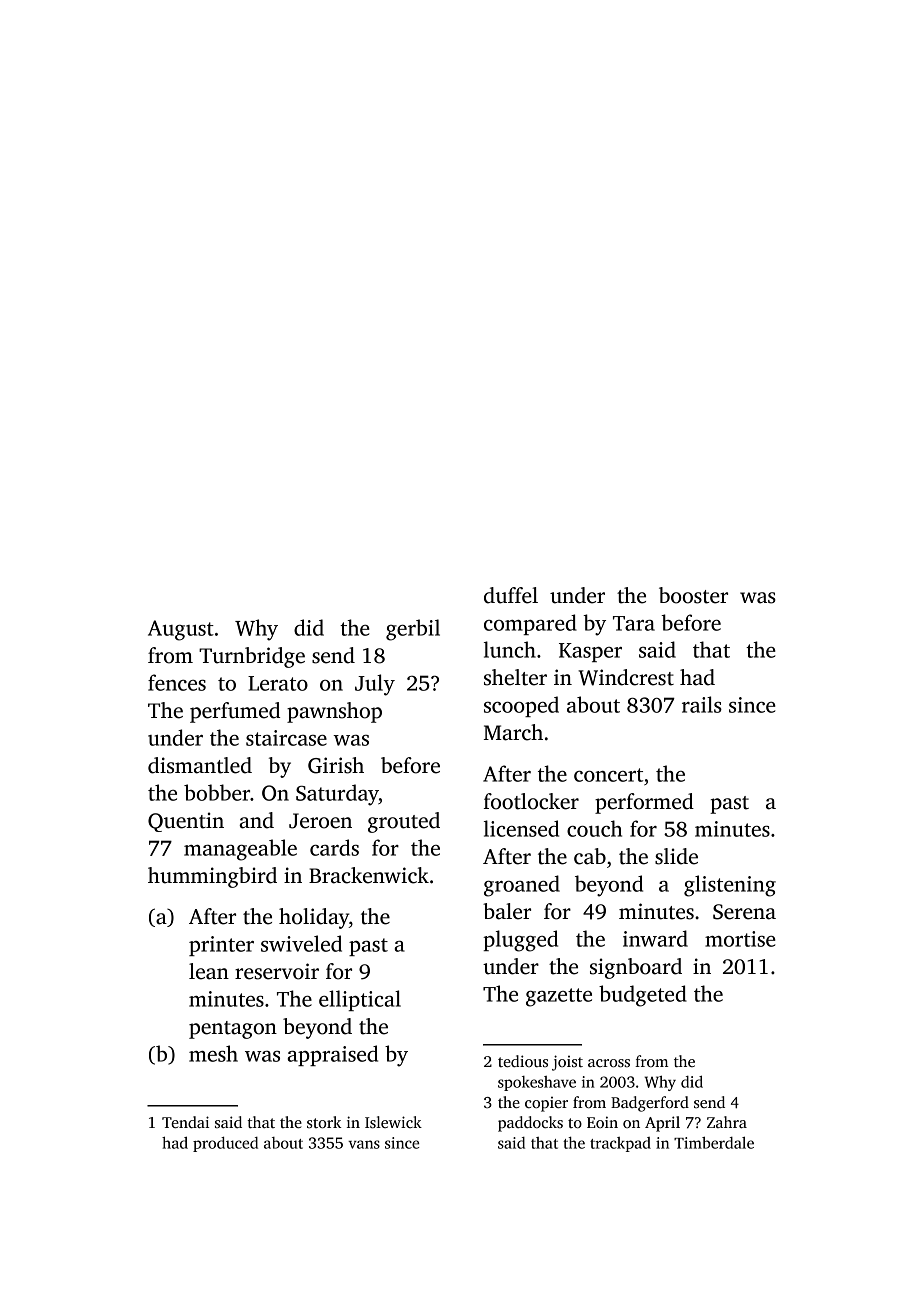 This page has width=924, height=1311. I want to click on footlocker, so click(531, 801).
